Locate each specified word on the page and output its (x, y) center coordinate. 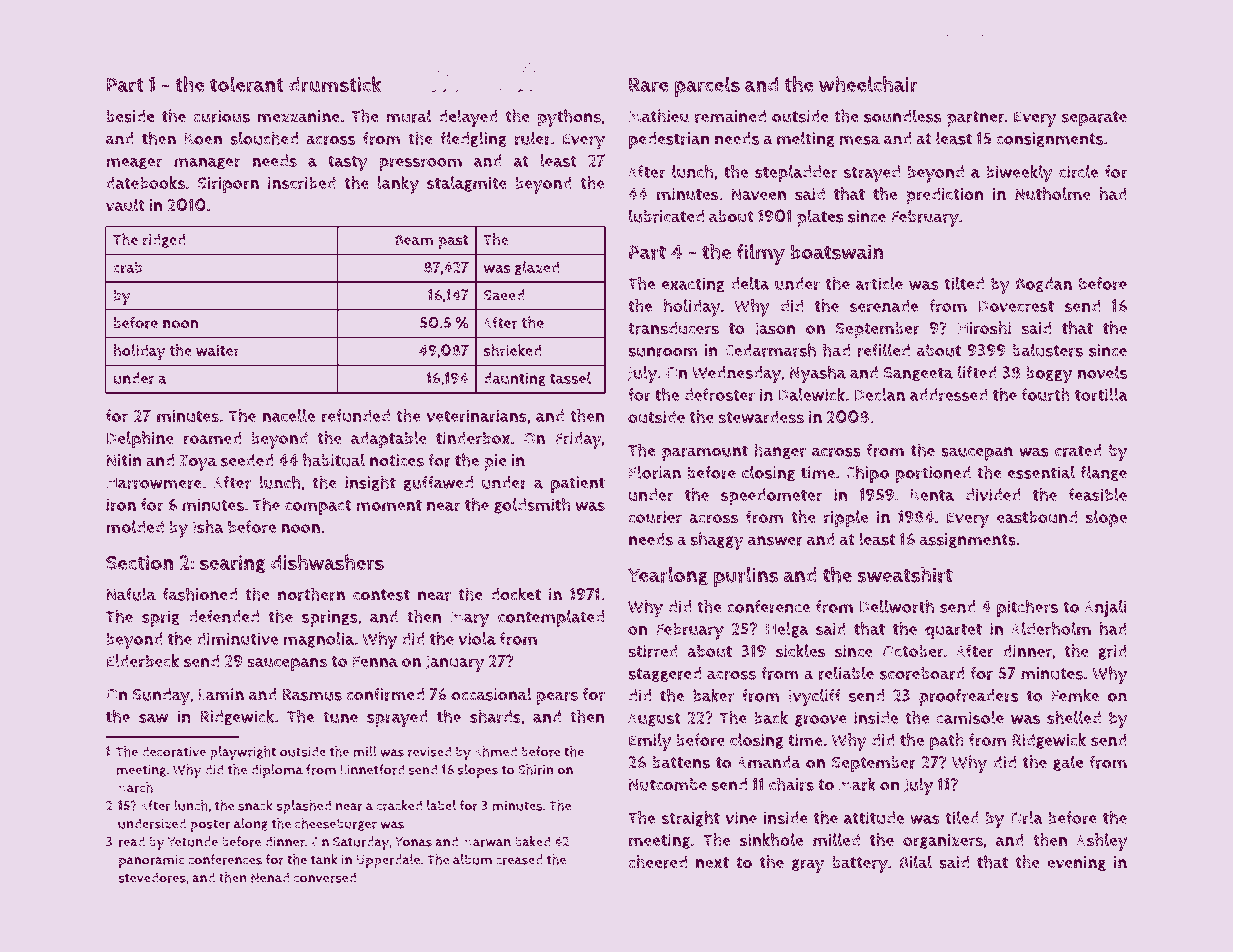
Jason (775, 329)
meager (134, 164)
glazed (537, 268)
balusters (1048, 350)
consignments (1049, 140)
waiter (218, 351)
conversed (324, 877)
